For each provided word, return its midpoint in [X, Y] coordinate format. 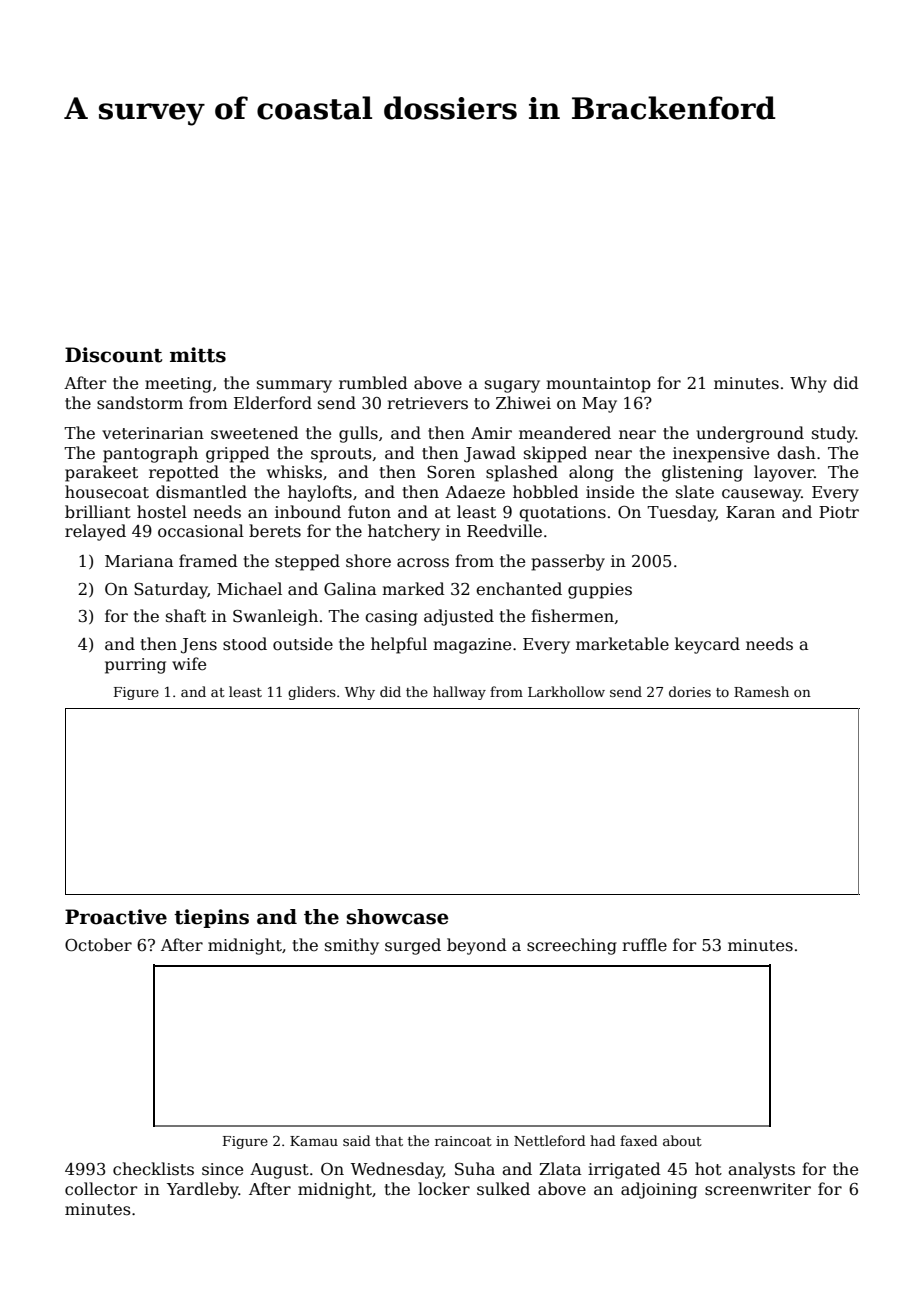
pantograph [150, 454]
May [599, 405]
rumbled [373, 383]
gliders [312, 693]
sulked [503, 1189]
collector [101, 1189]
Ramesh [761, 691]
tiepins [211, 918]
